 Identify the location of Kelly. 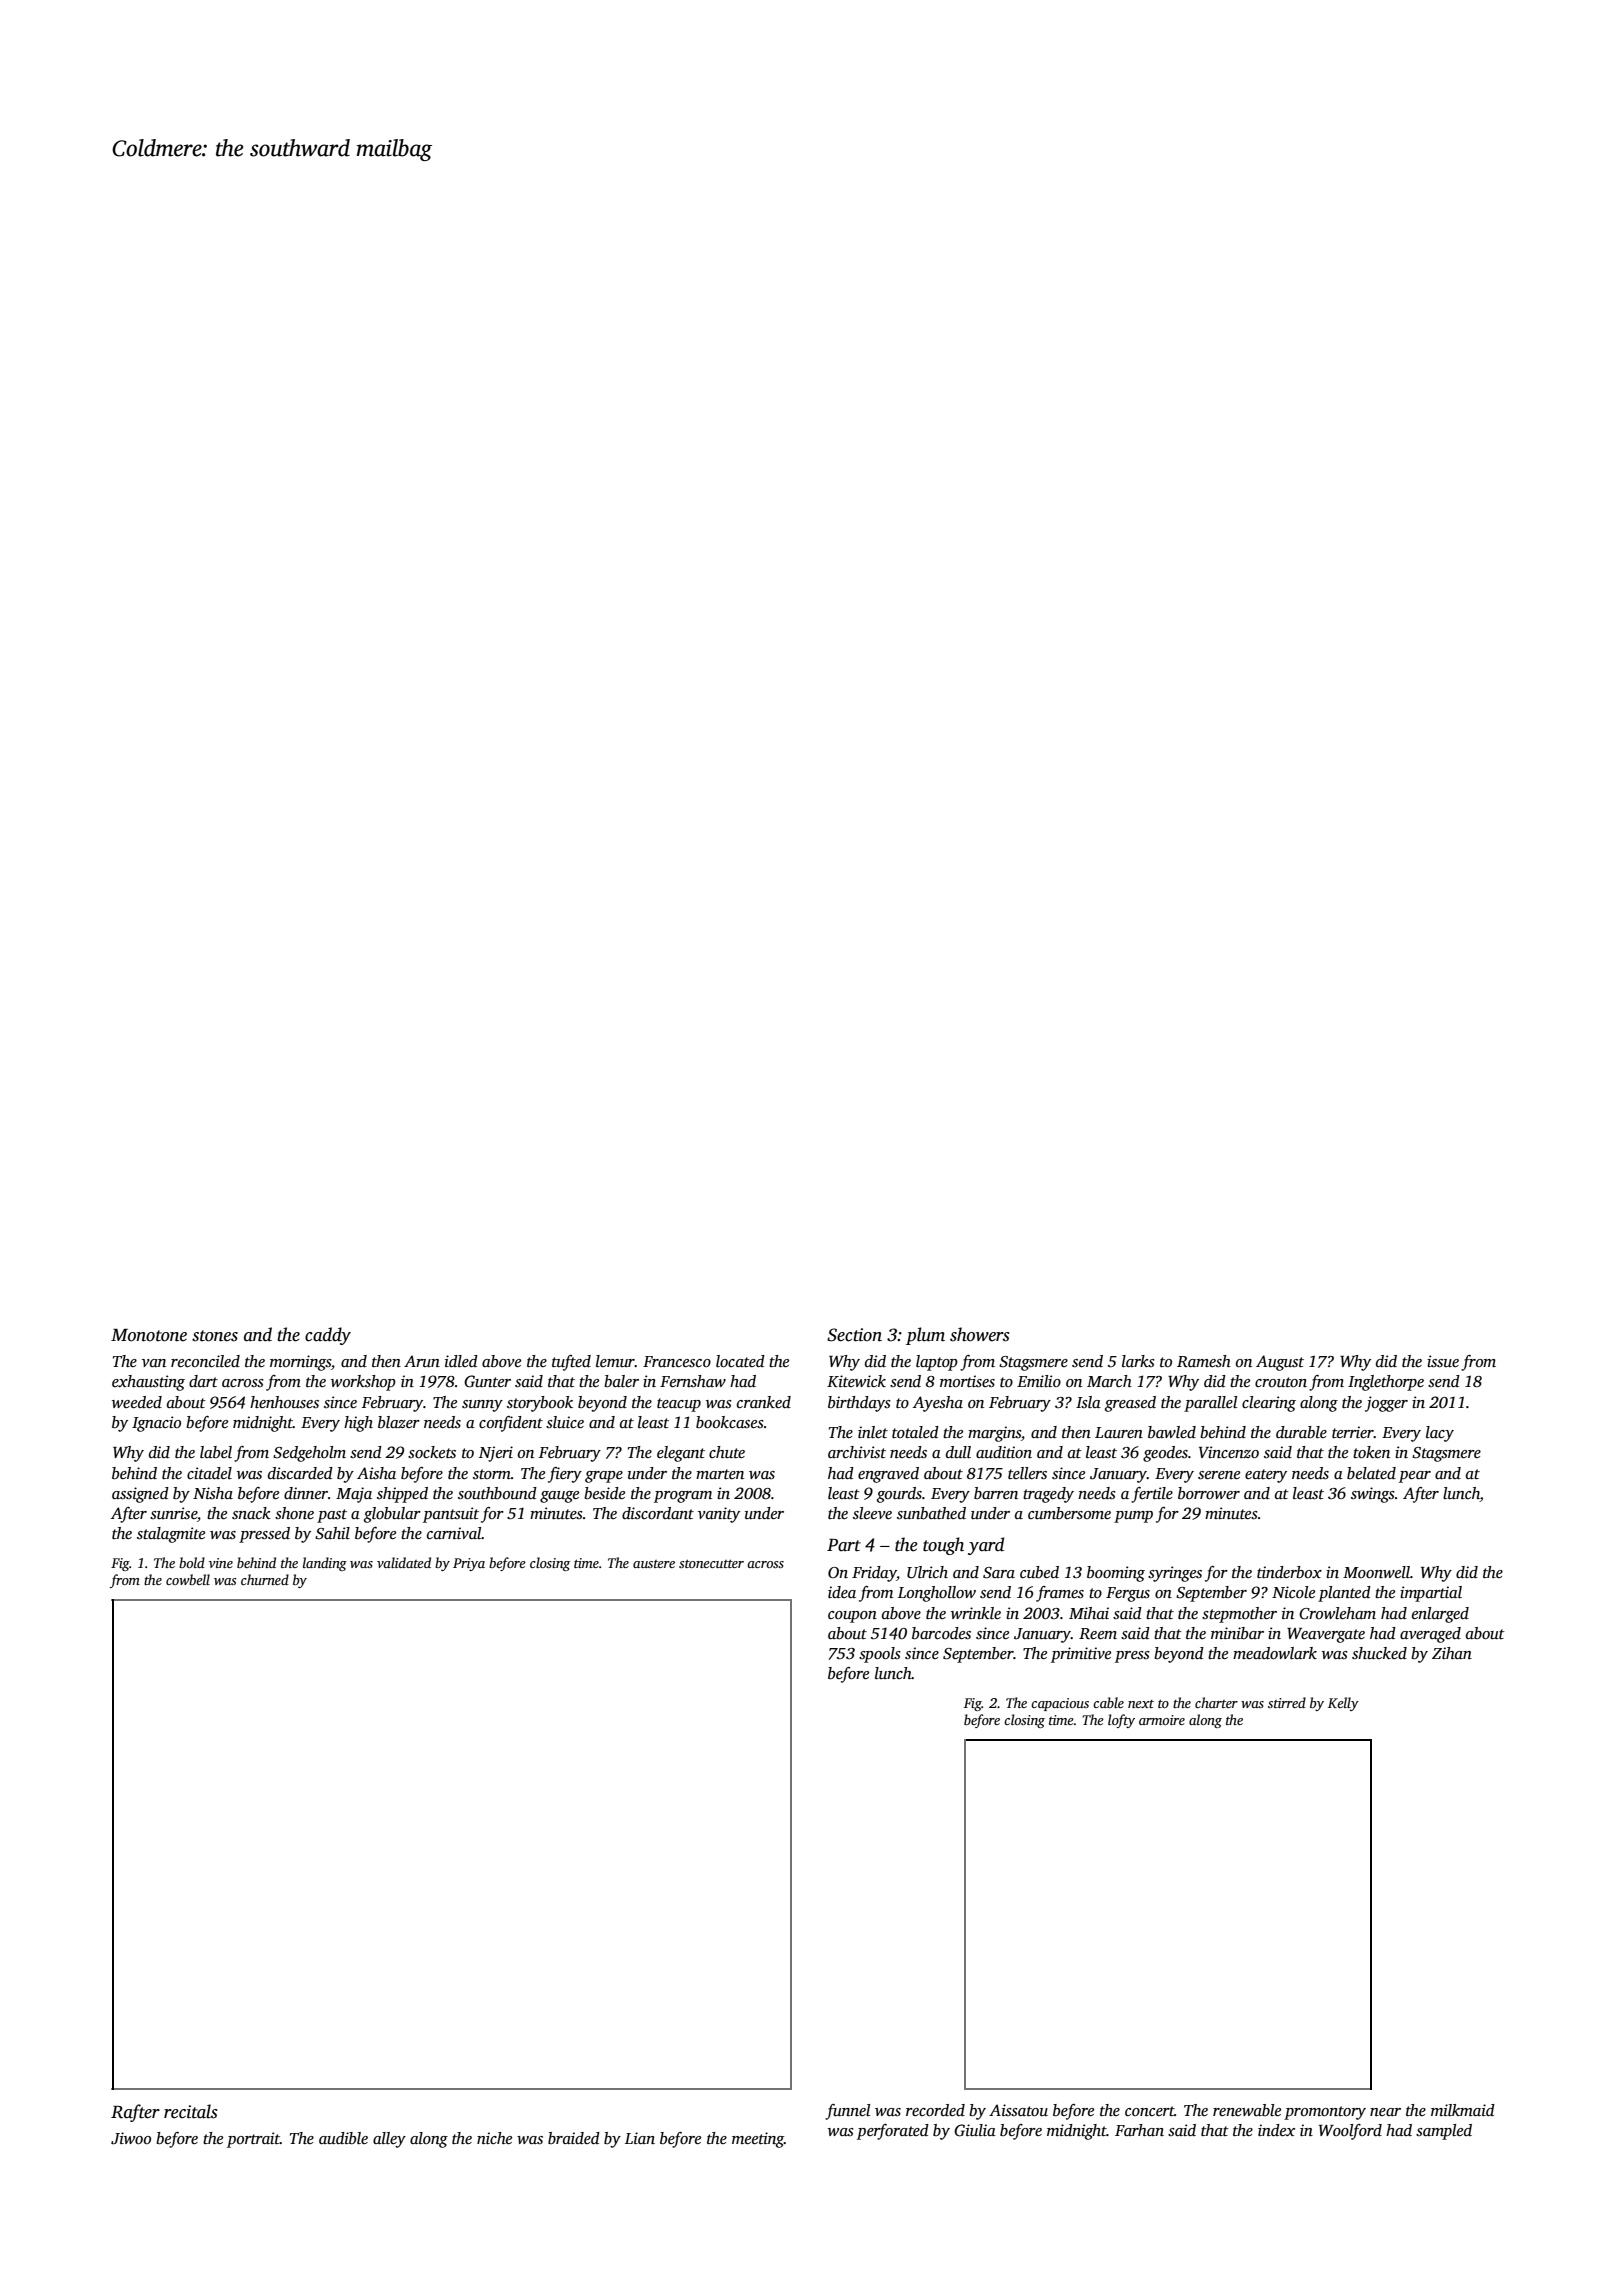
(1343, 1704).
